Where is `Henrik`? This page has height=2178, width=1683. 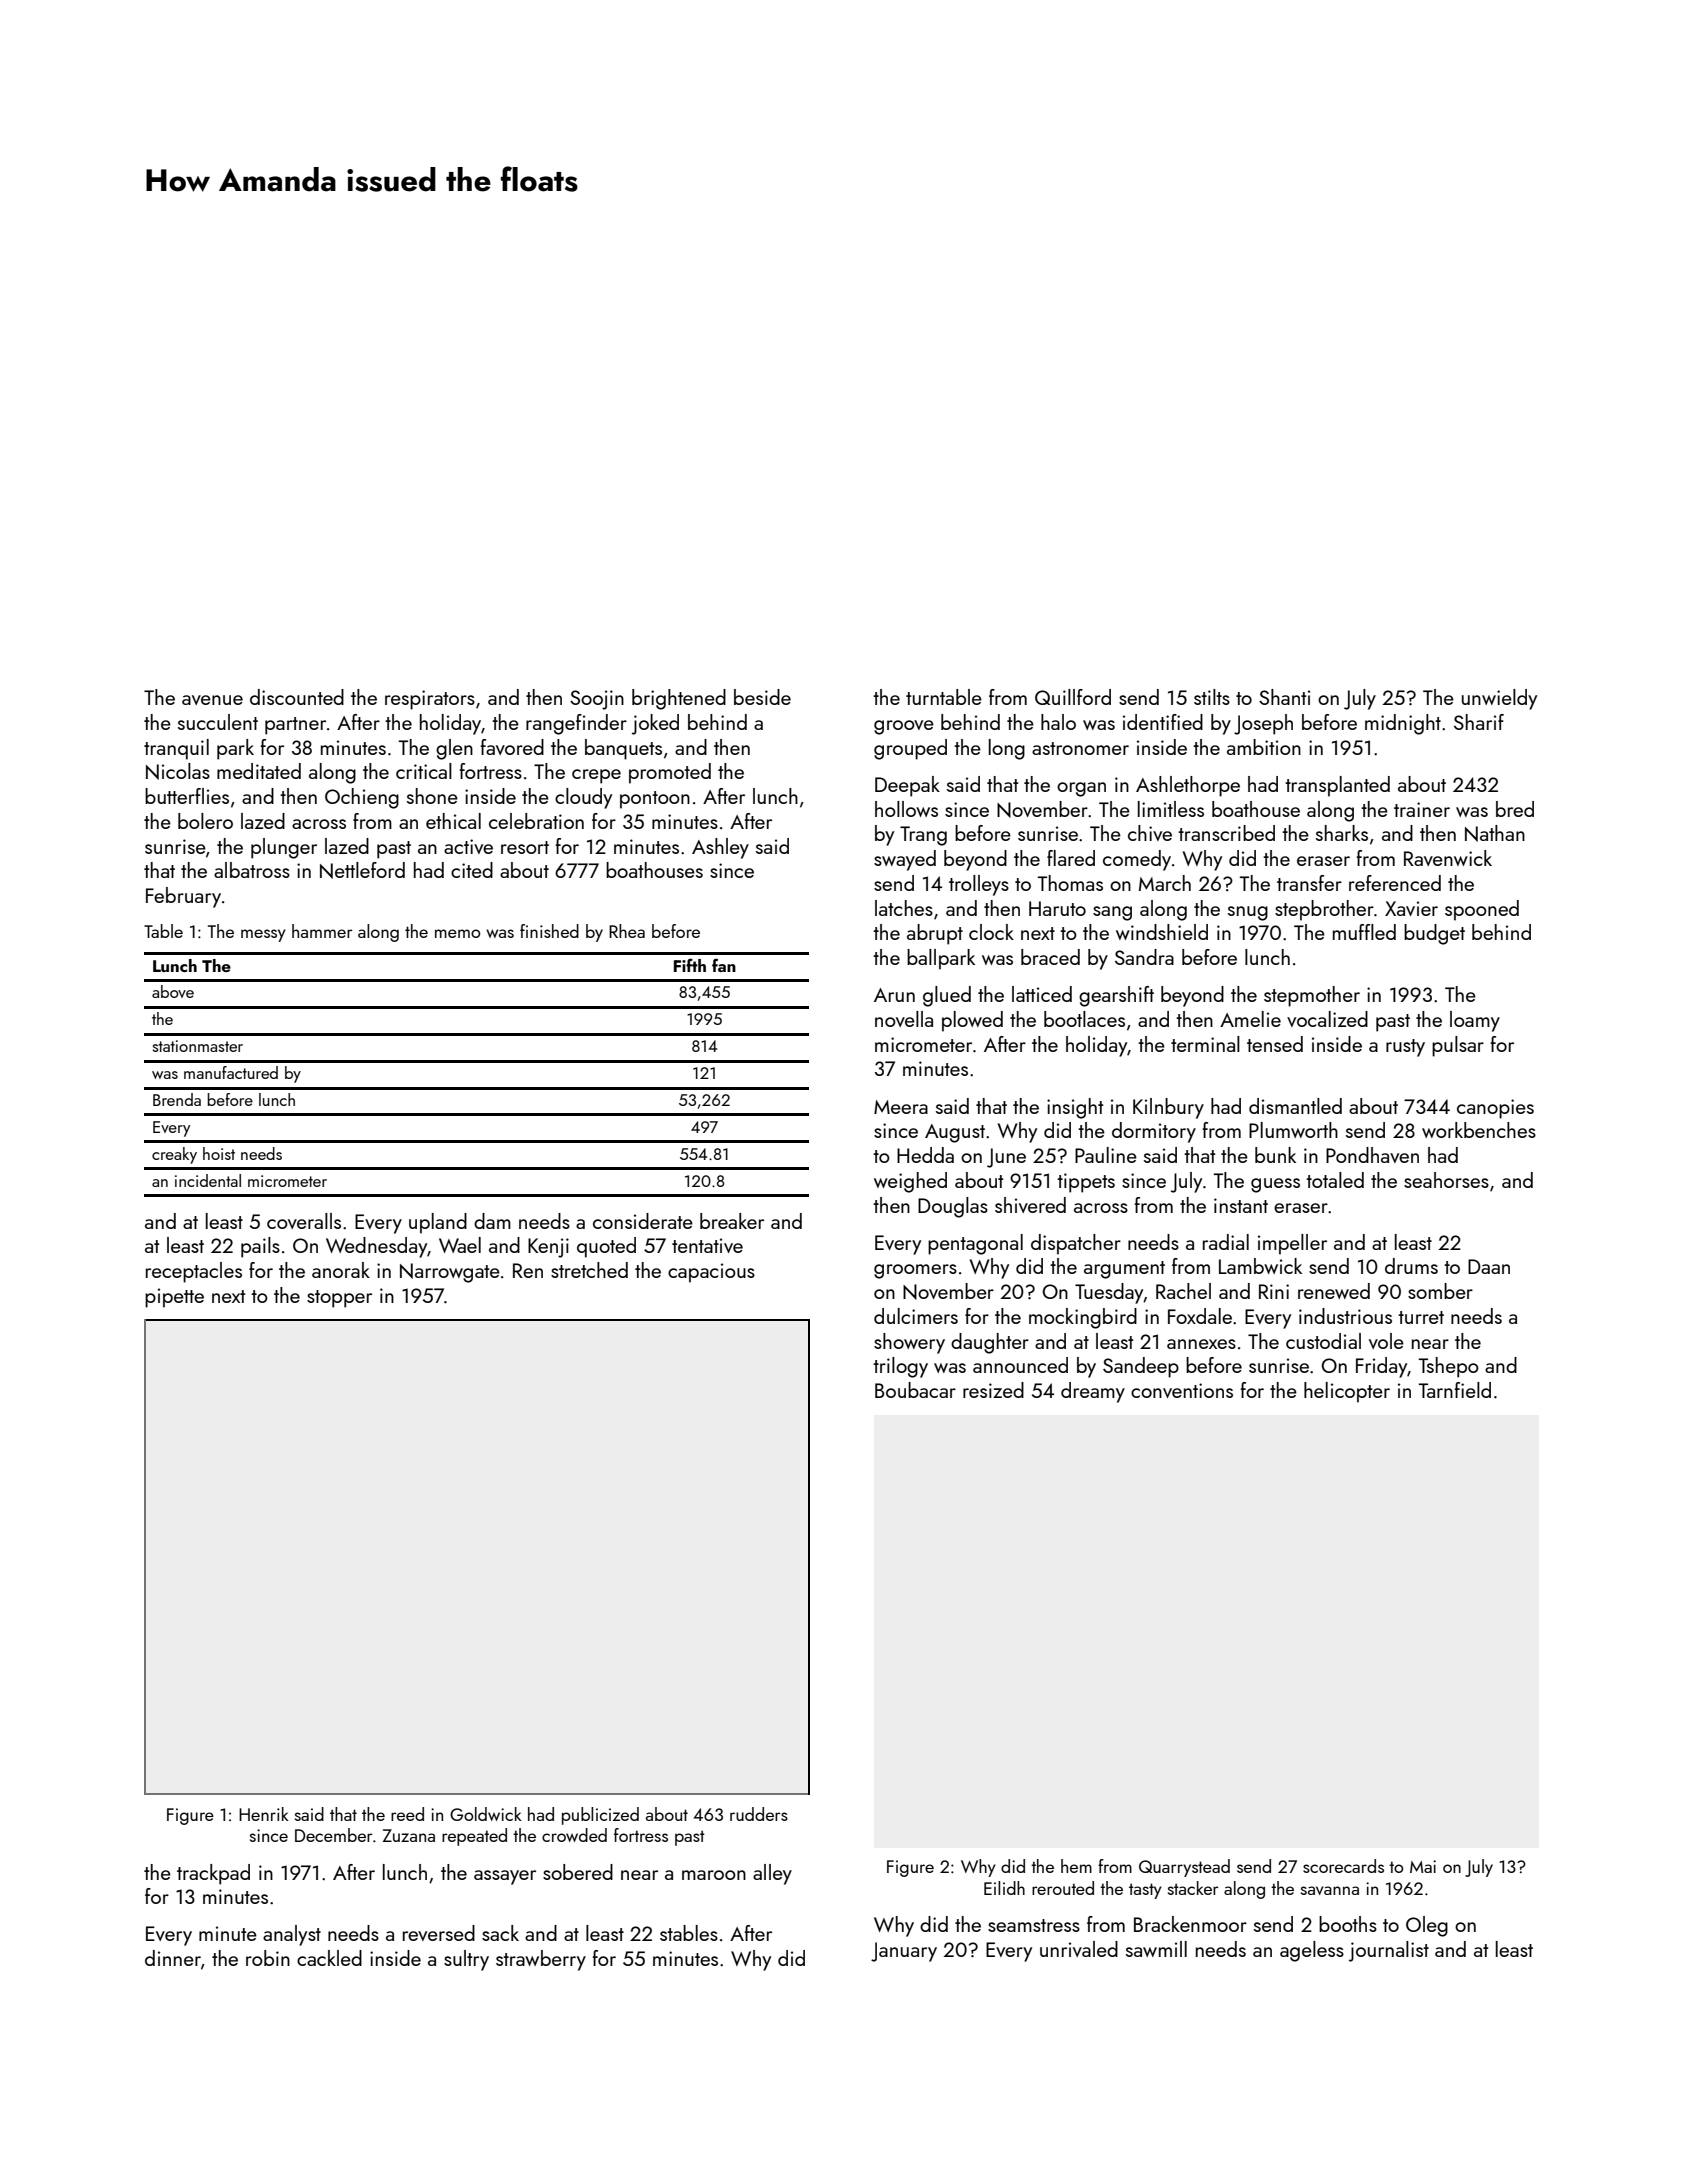 Henrik is located at coordinates (264, 1814).
